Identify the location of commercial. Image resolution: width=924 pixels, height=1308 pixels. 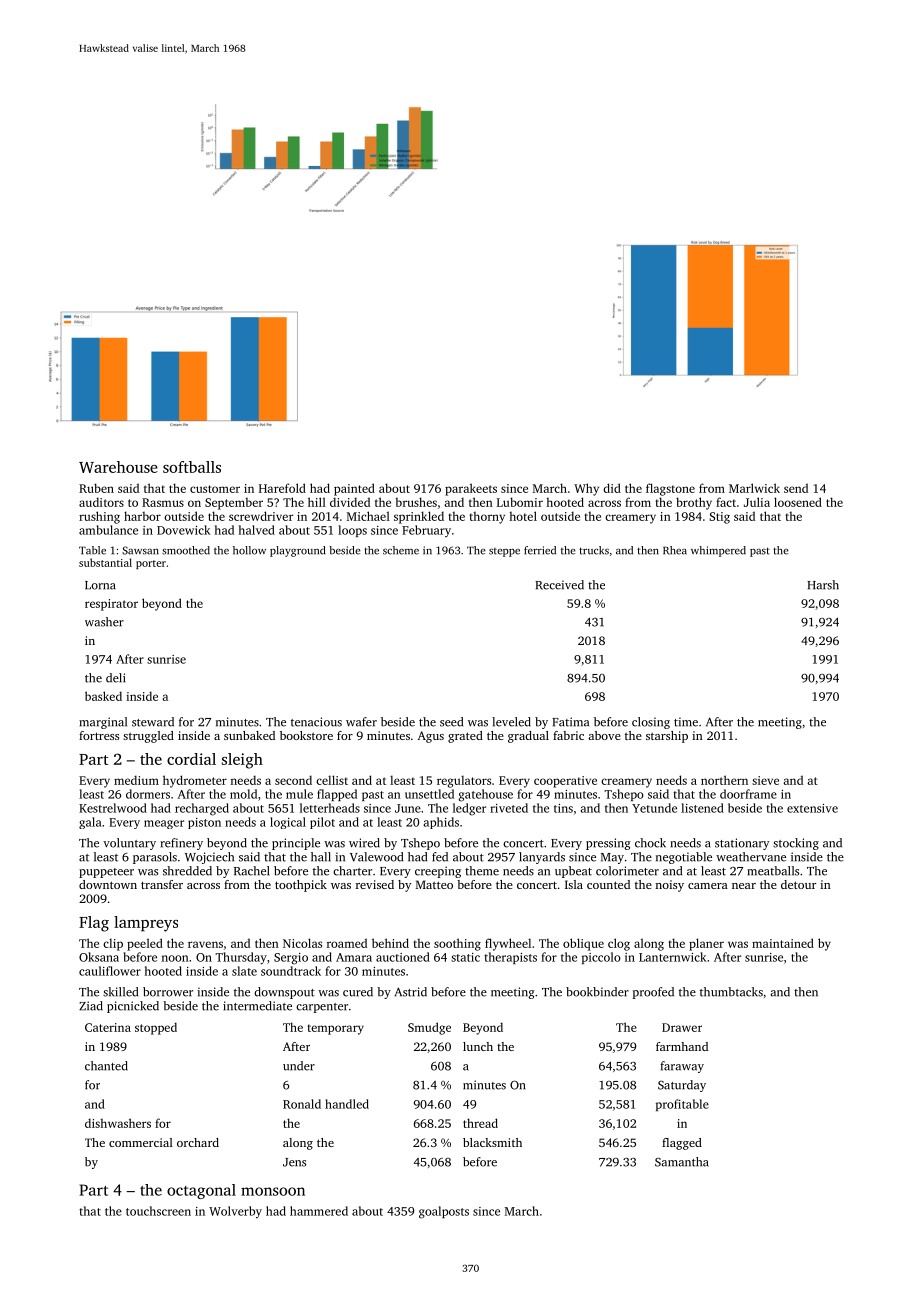
(141, 1142).
